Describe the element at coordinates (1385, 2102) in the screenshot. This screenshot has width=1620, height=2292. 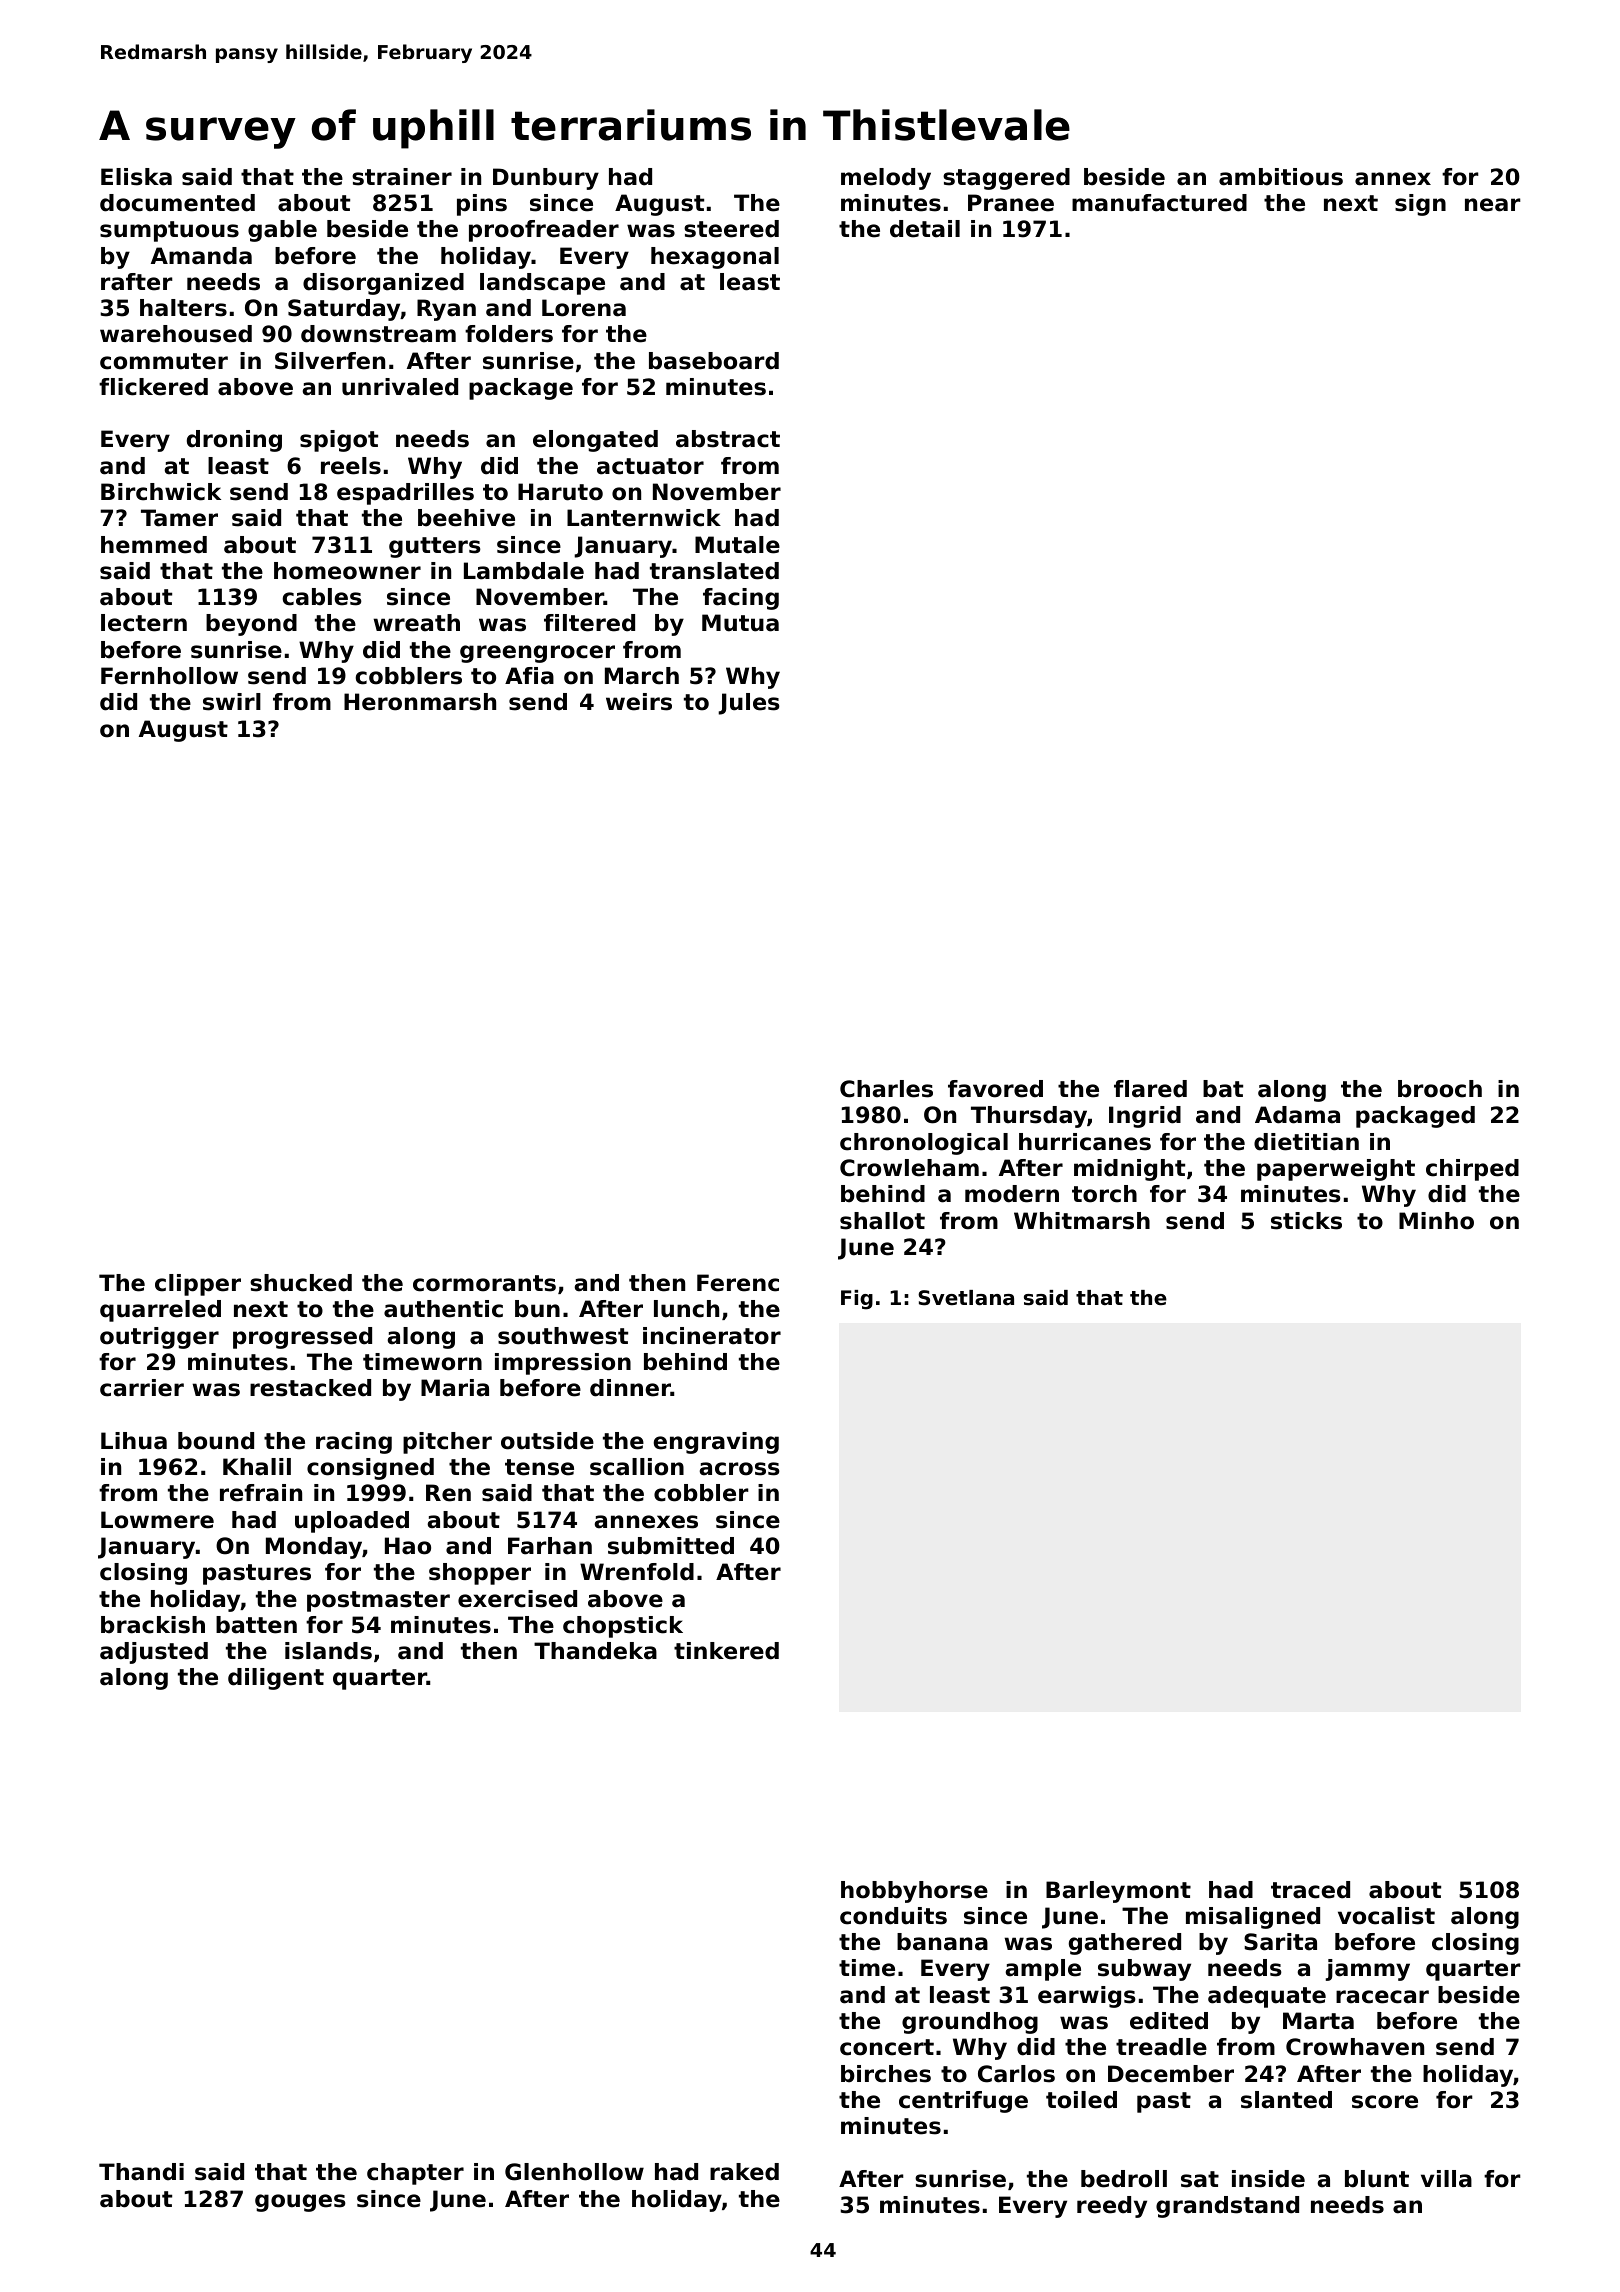
I see `score` at that location.
